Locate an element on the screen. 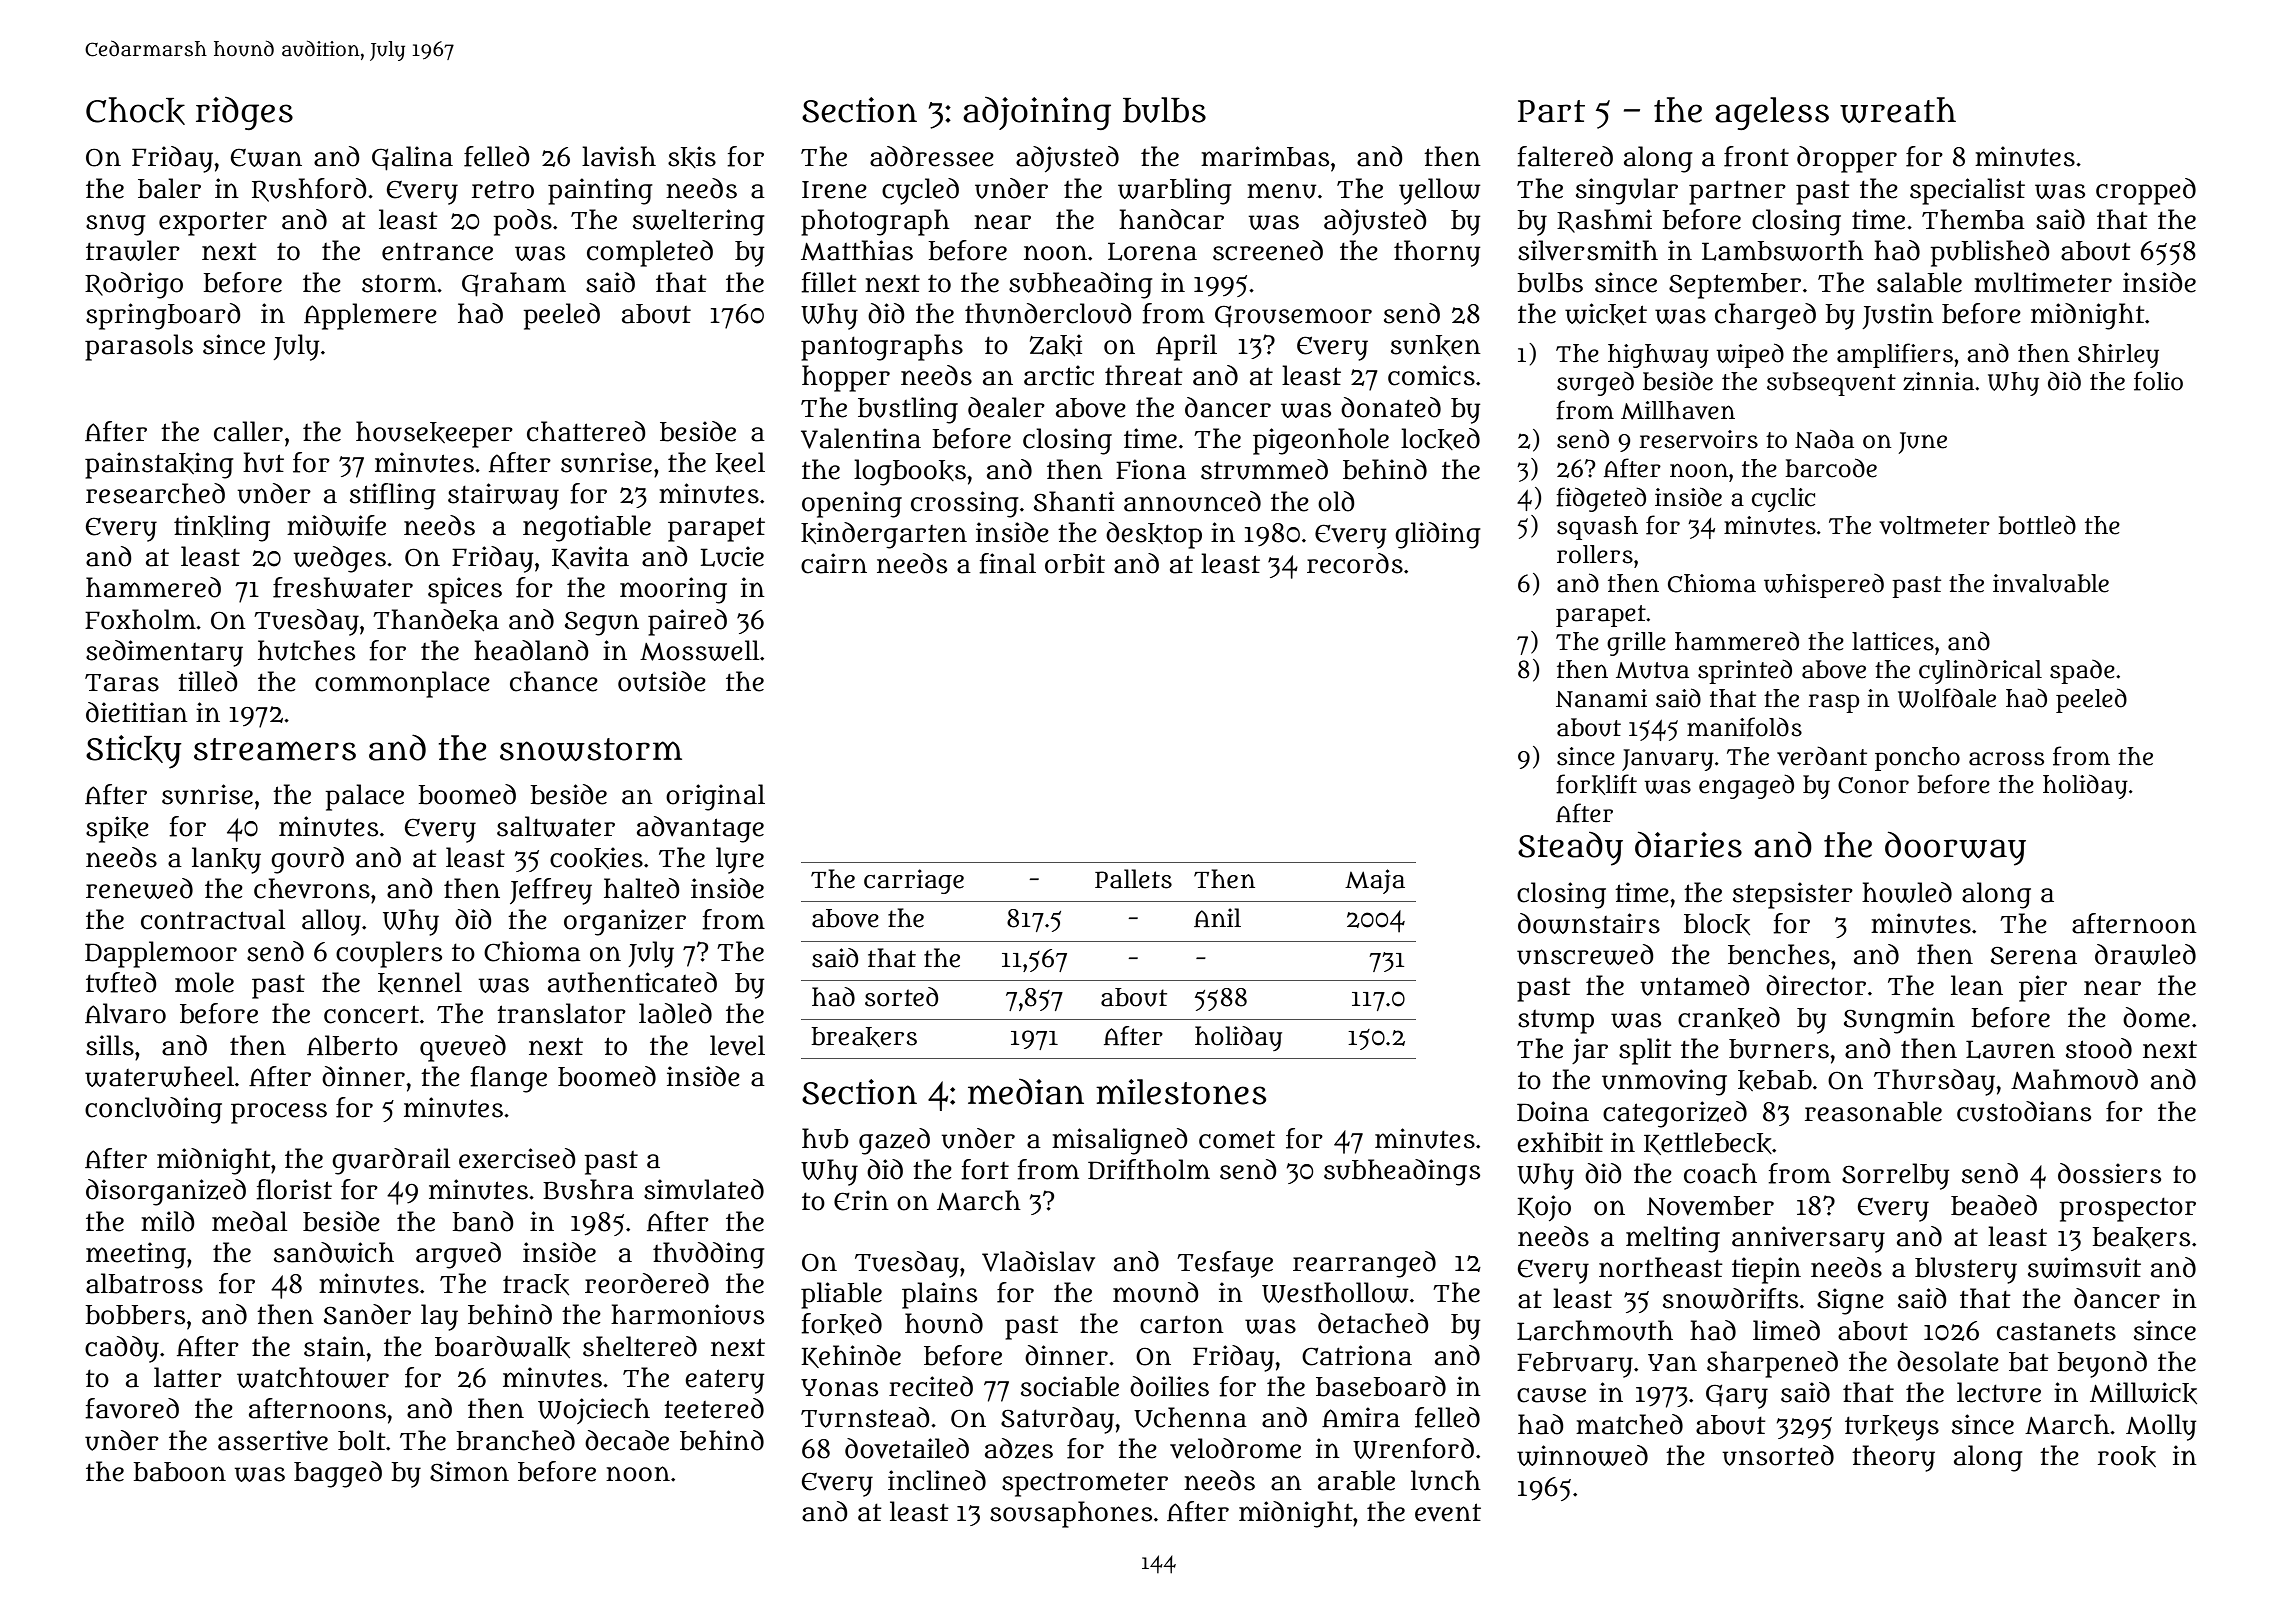  Vladislav is located at coordinates (1038, 1261).
